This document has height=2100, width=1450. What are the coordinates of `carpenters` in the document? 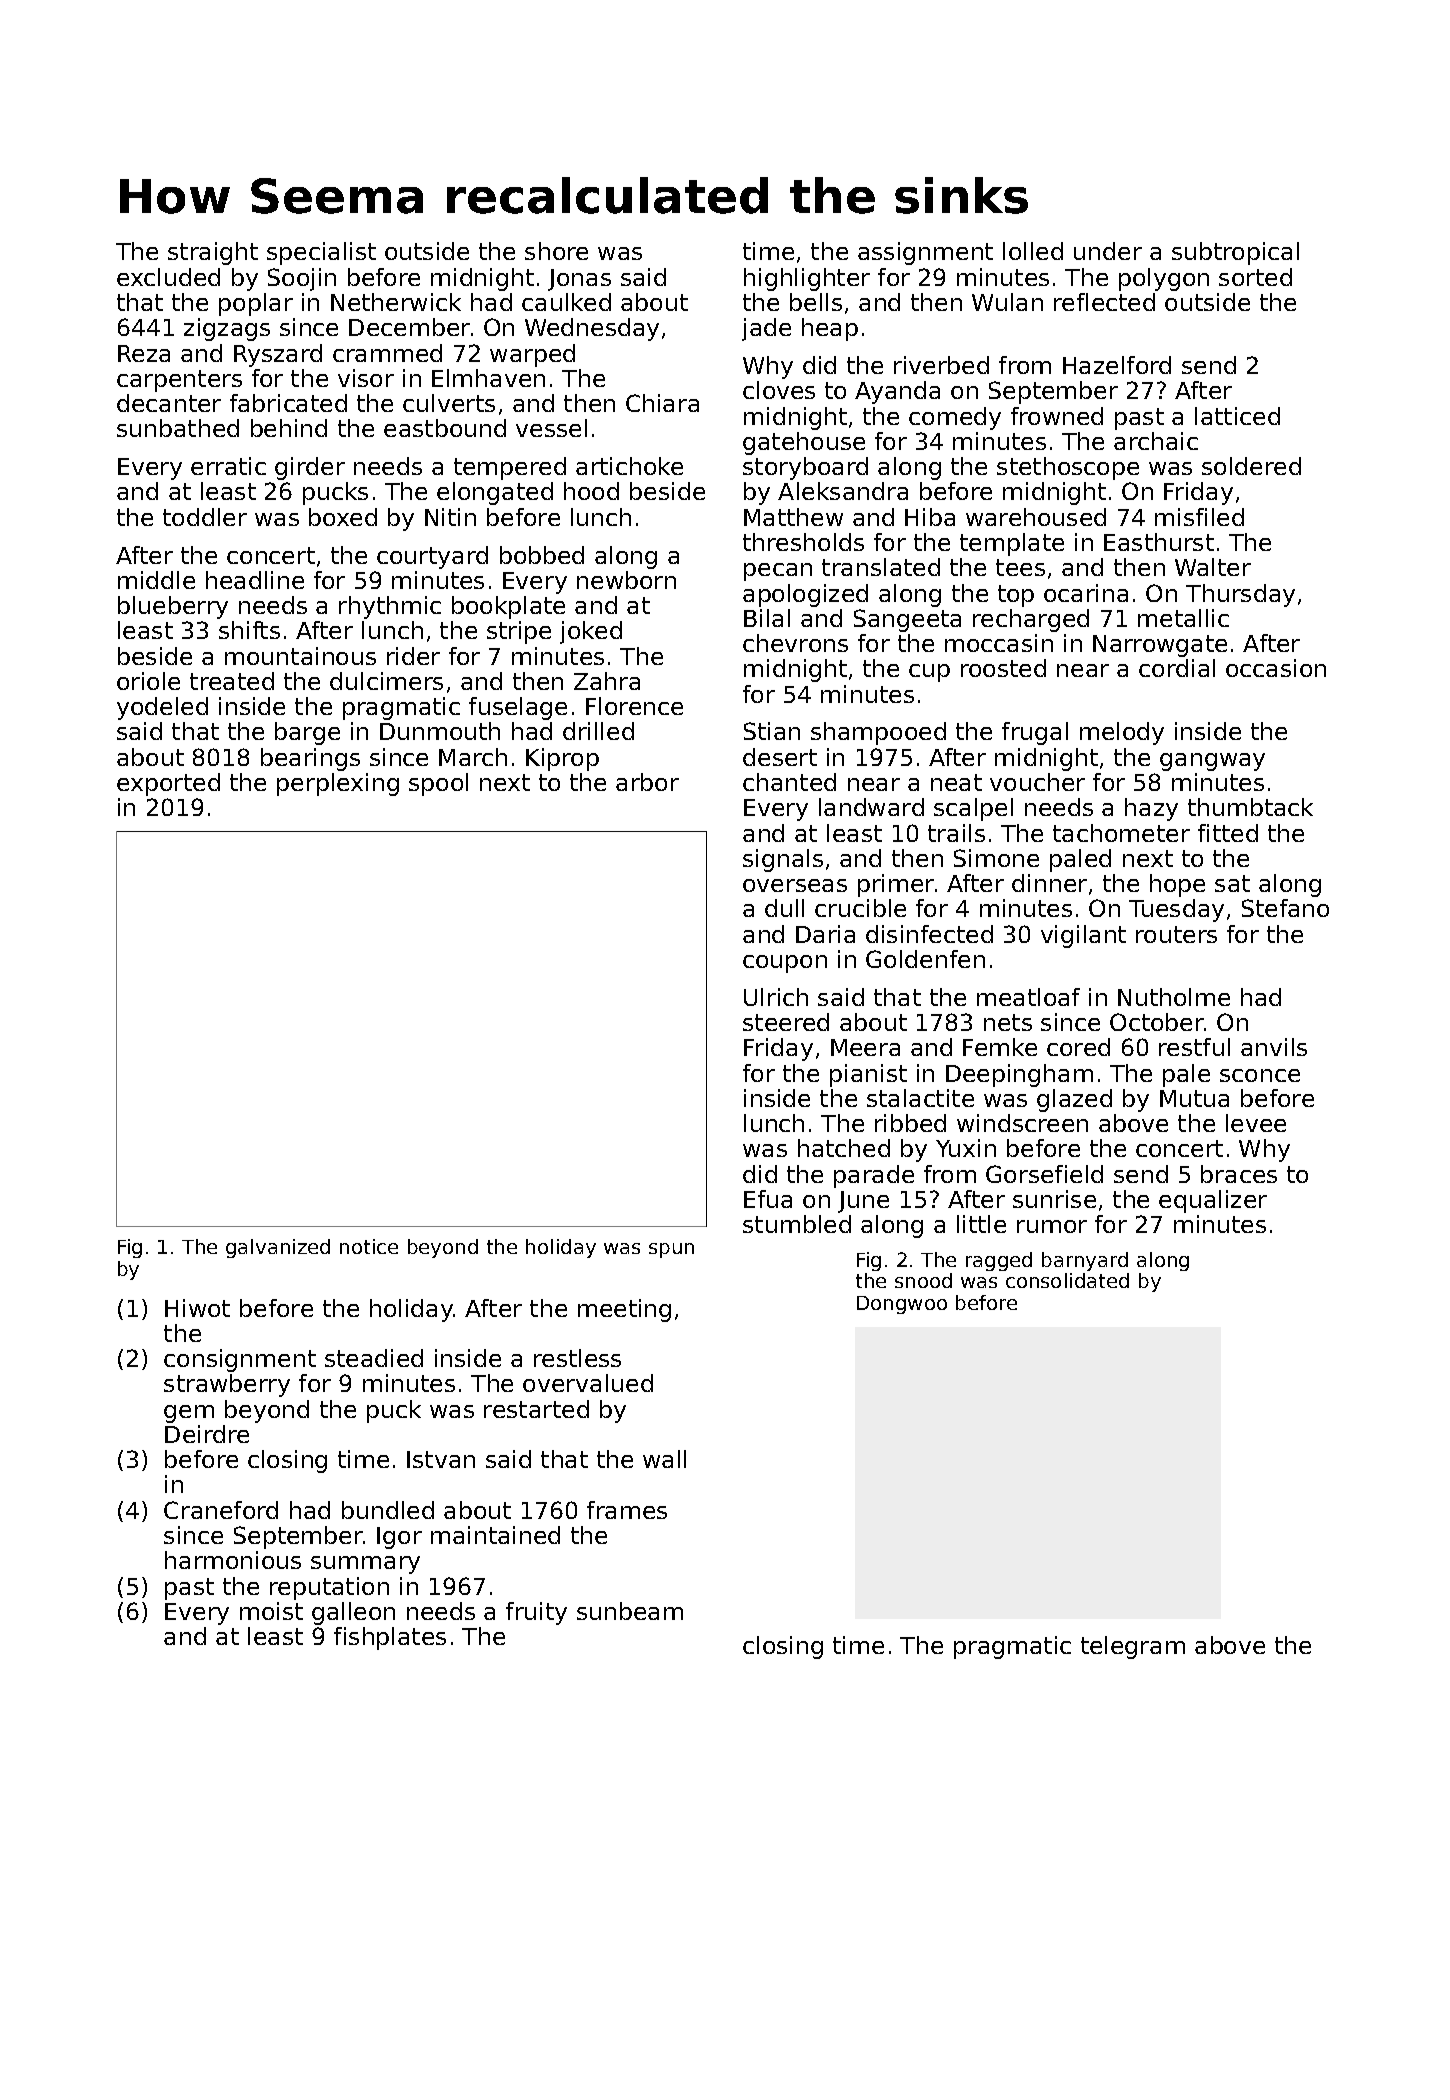 It's located at (179, 381).
